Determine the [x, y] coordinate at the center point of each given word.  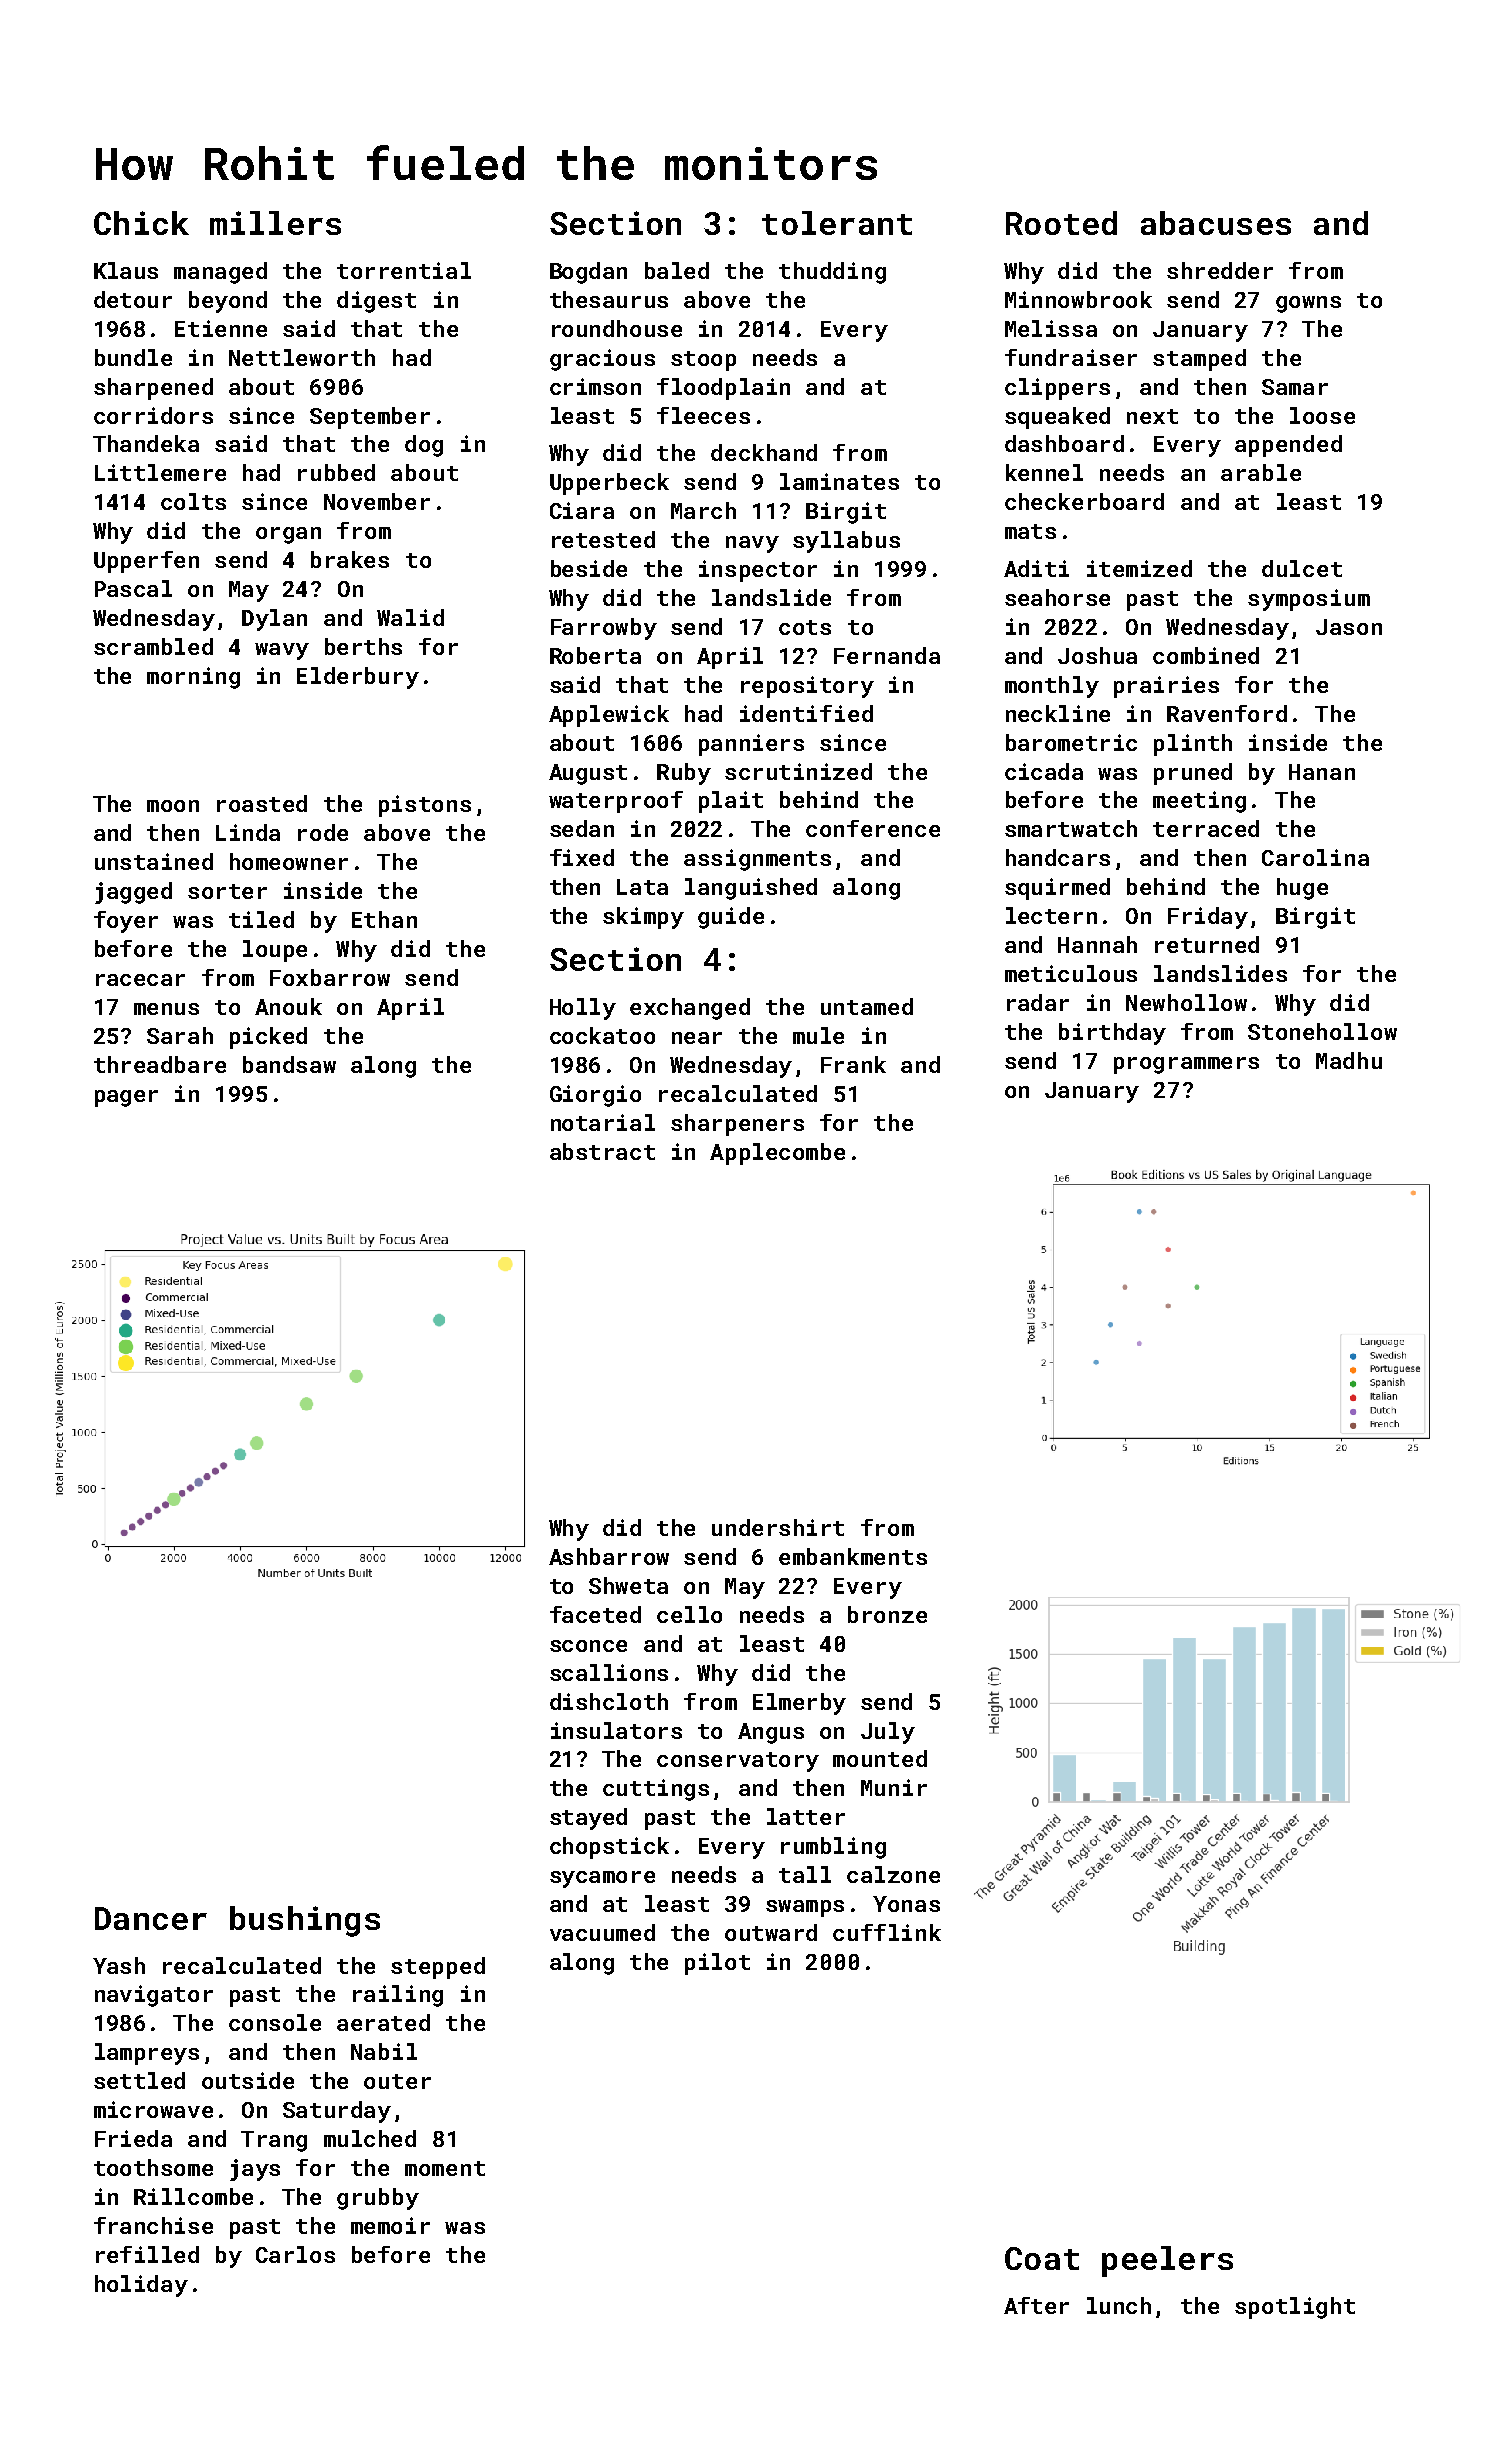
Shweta [628, 1585]
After [1036, 2305]
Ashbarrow [609, 1556]
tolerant [837, 223]
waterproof [616, 802]
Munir [894, 1787]
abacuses [1216, 223]
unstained [154, 861]
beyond [228, 302]
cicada [1044, 771]
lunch [1119, 2305]
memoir [390, 2225]
